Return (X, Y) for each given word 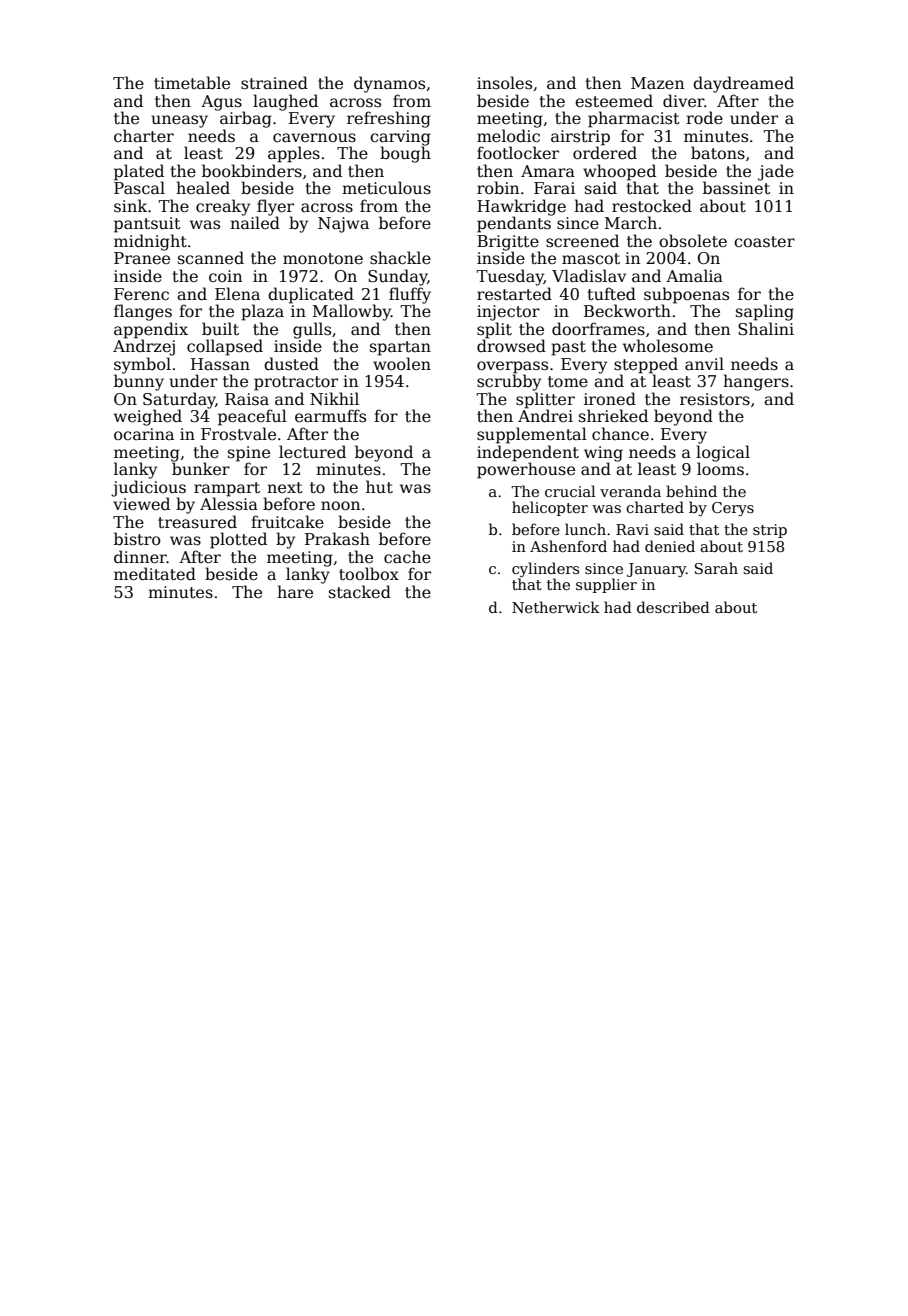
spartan (400, 348)
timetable (192, 83)
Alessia (229, 503)
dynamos (389, 84)
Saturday (179, 400)
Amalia (694, 276)
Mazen (657, 83)
